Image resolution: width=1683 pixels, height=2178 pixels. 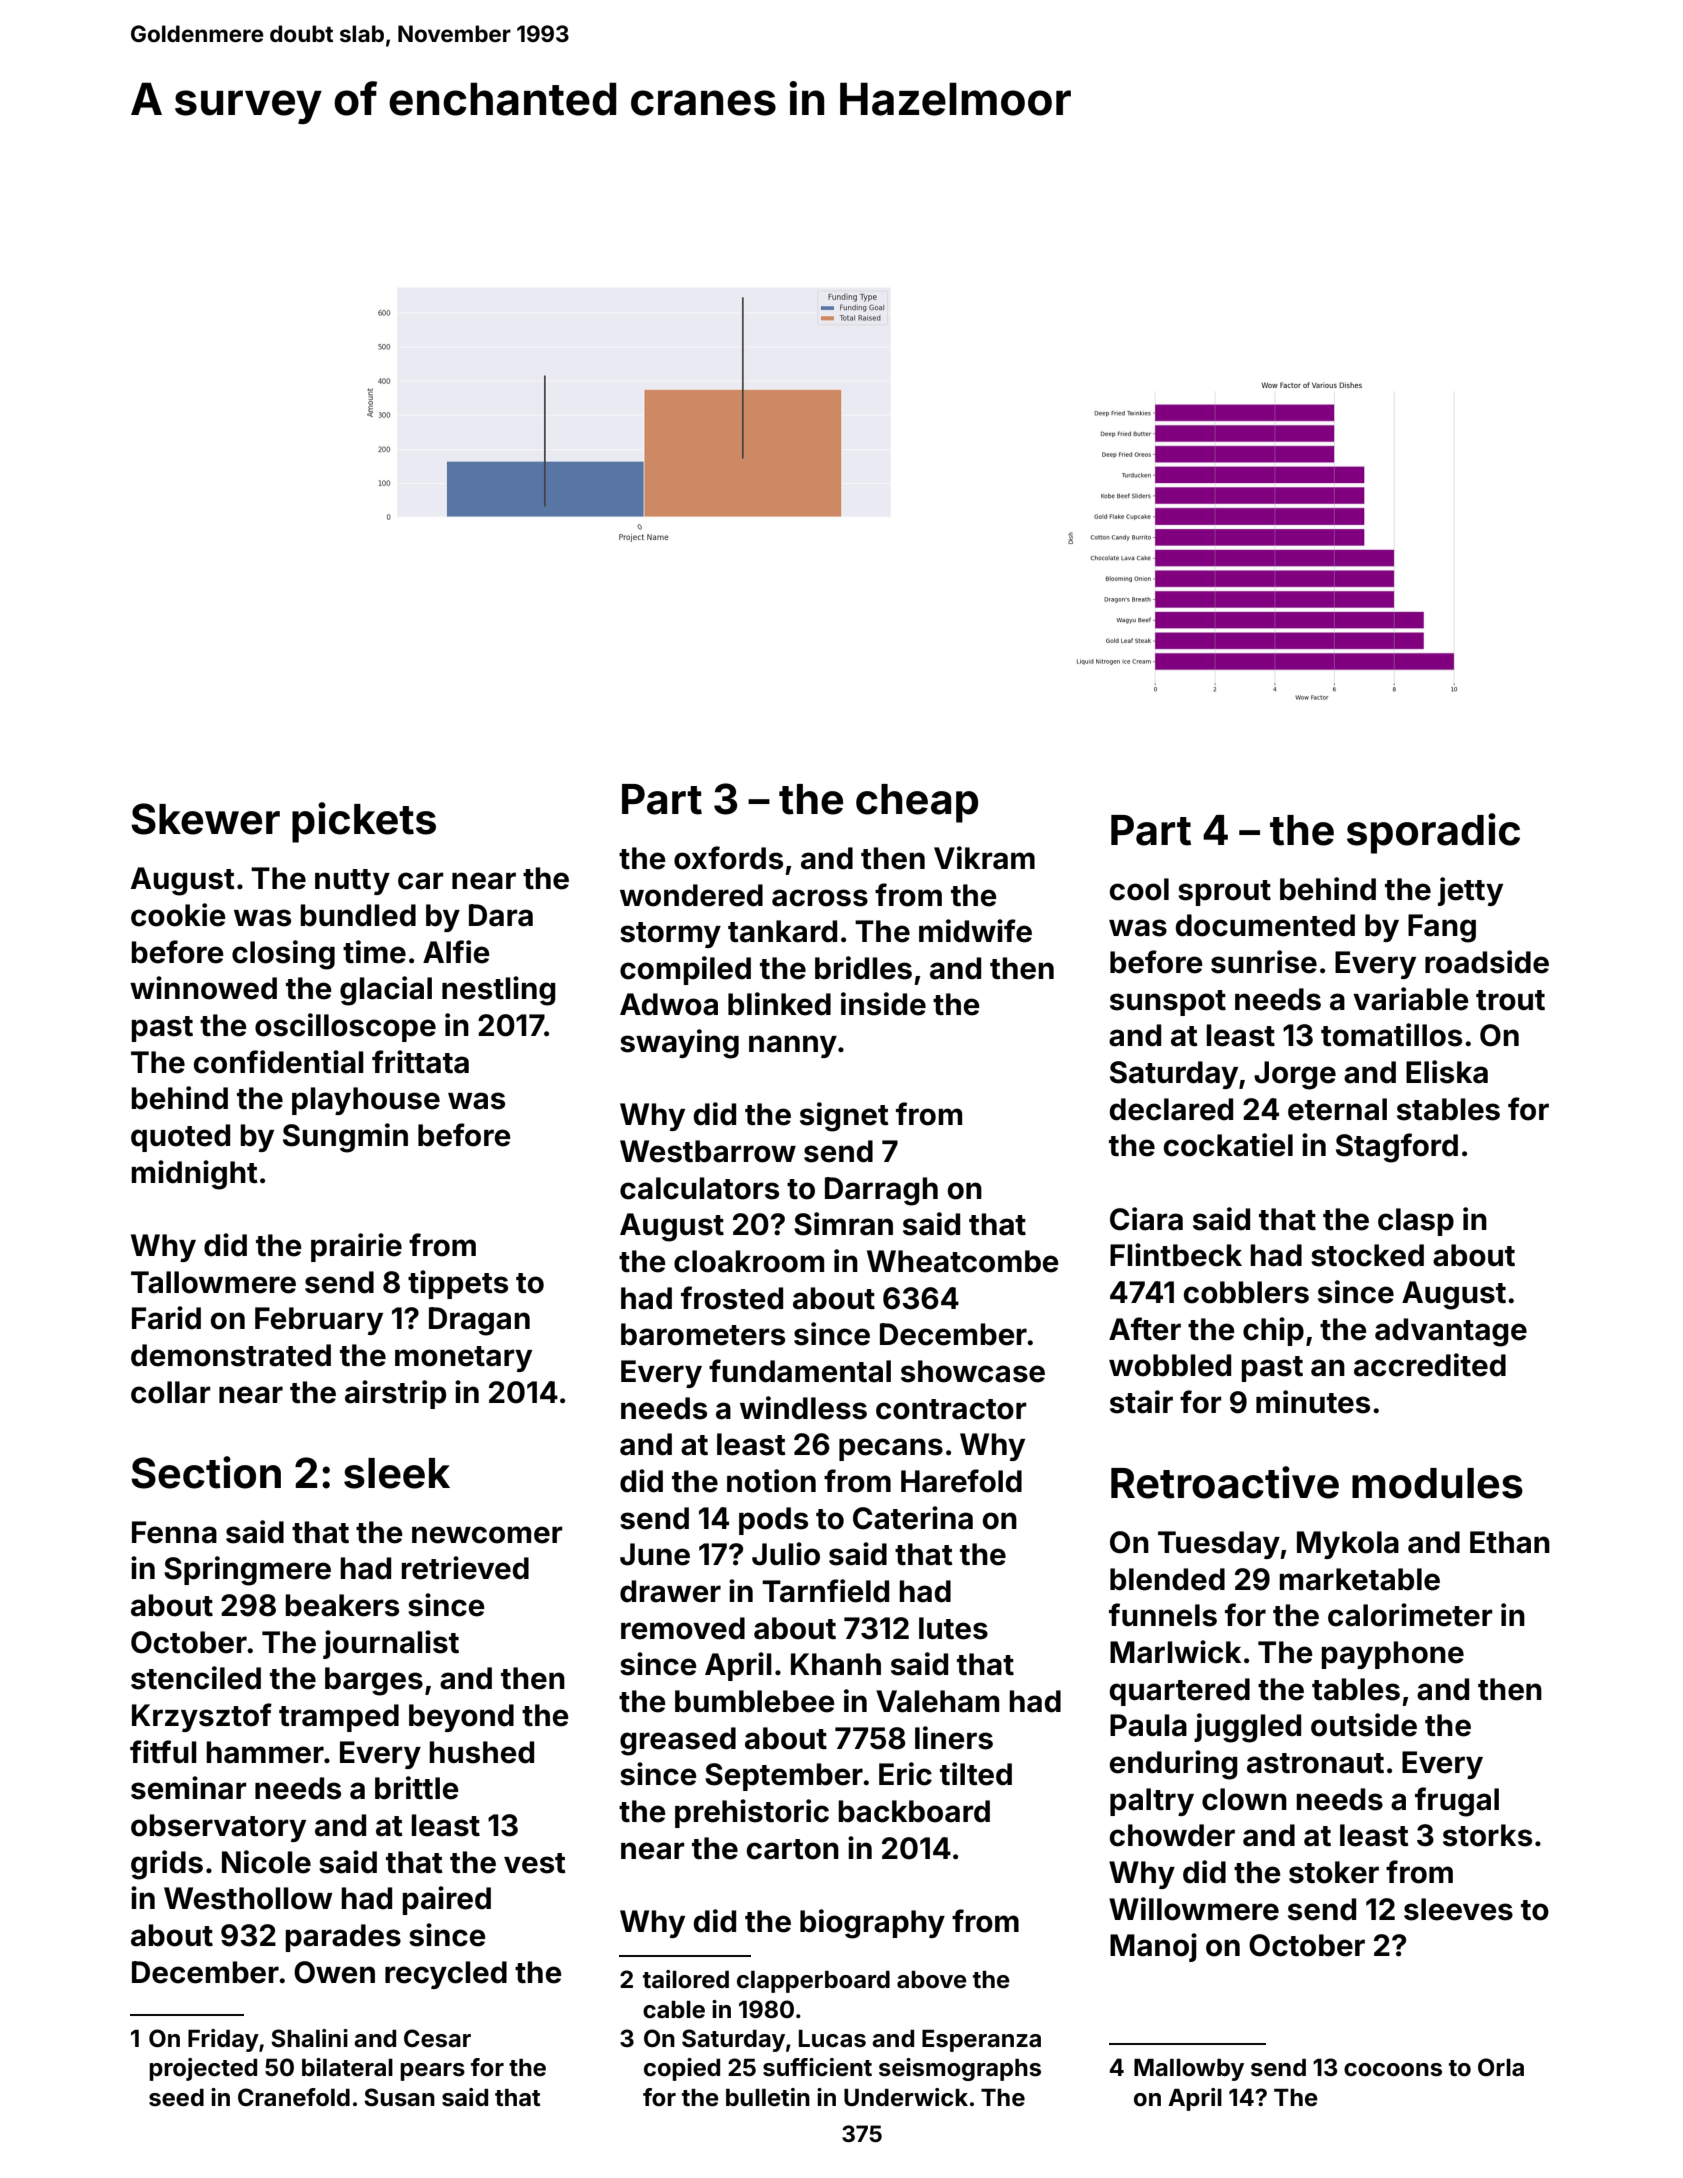 I want to click on confidential, so click(x=279, y=1062).
